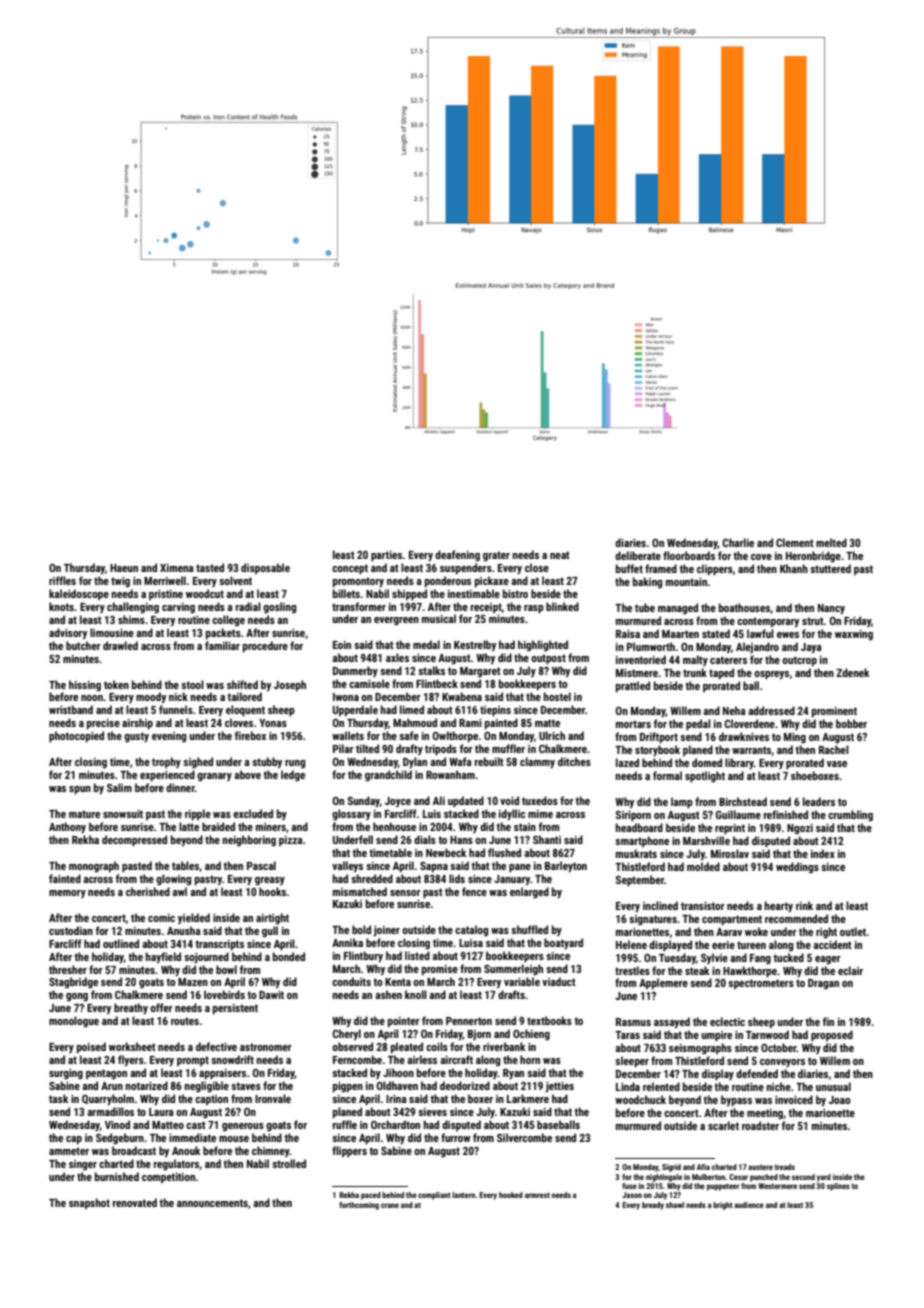 This screenshot has width=924, height=1308. I want to click on melted, so click(831, 542).
